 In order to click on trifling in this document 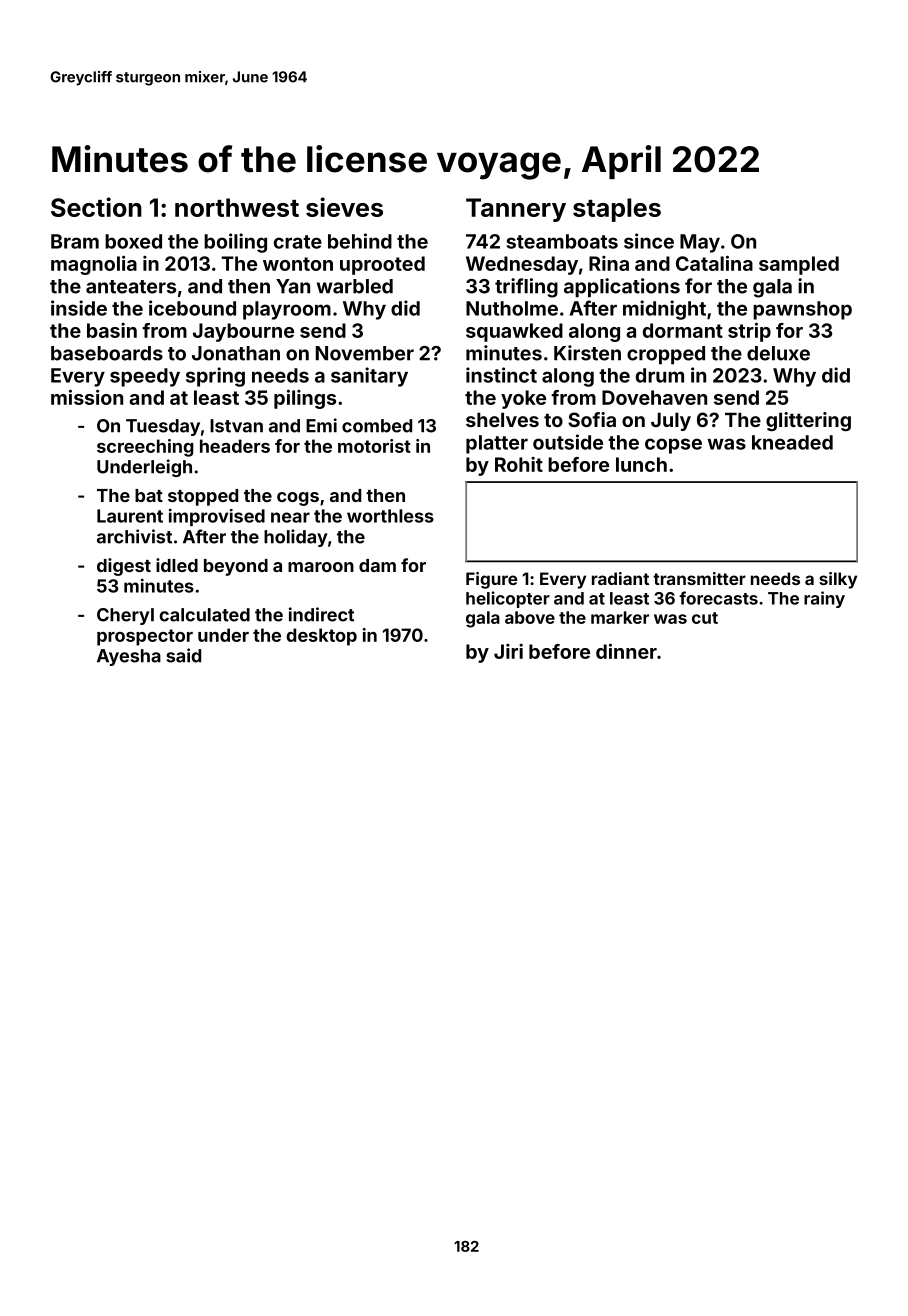, I will do `click(526, 288)`.
